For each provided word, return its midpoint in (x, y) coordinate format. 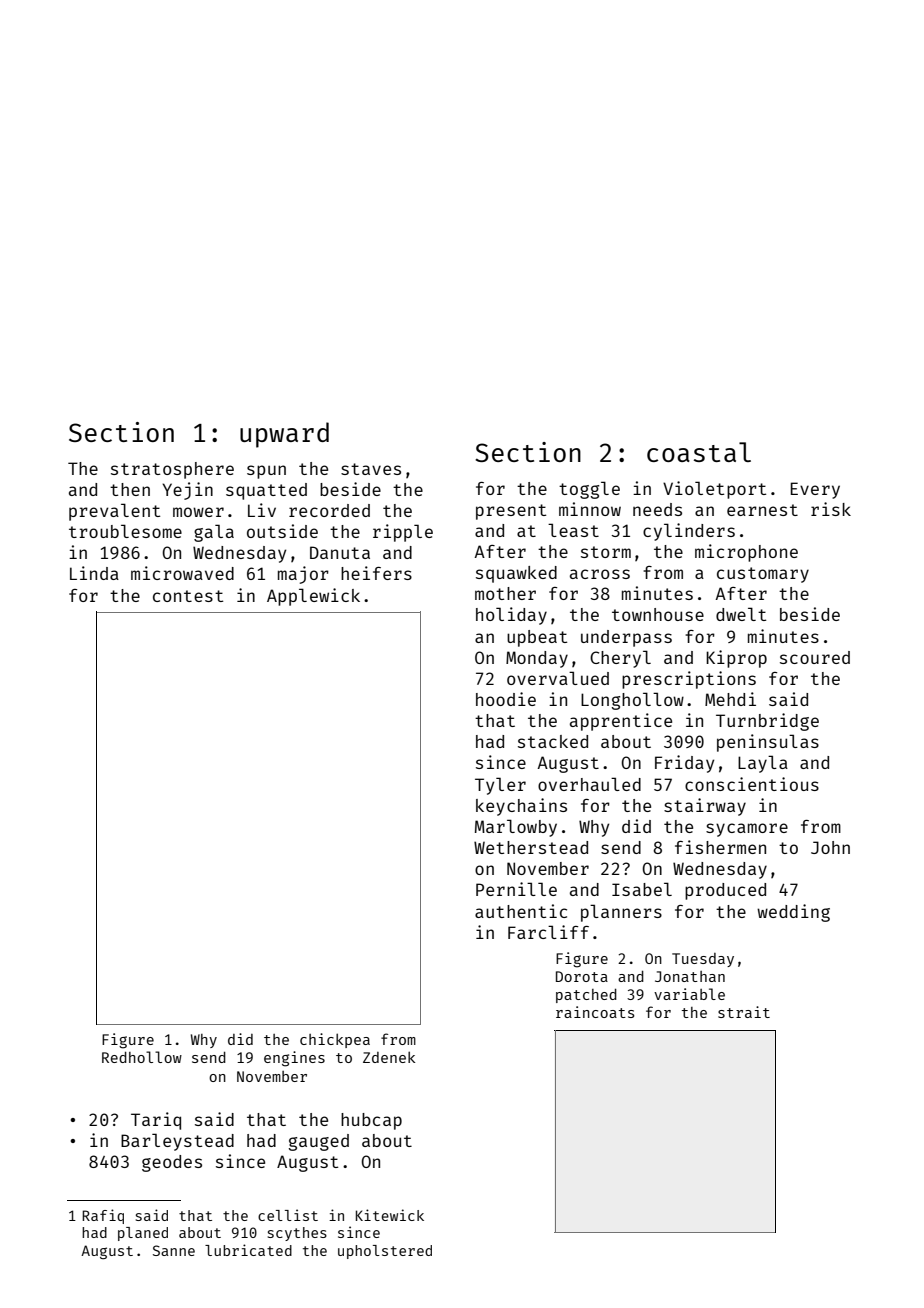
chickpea (335, 1040)
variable (689, 994)
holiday (511, 616)
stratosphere (172, 470)
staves (371, 469)
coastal (699, 452)
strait (744, 1012)
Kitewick (390, 1215)
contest (188, 596)
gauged (319, 1142)
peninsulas (768, 743)
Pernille (516, 889)
